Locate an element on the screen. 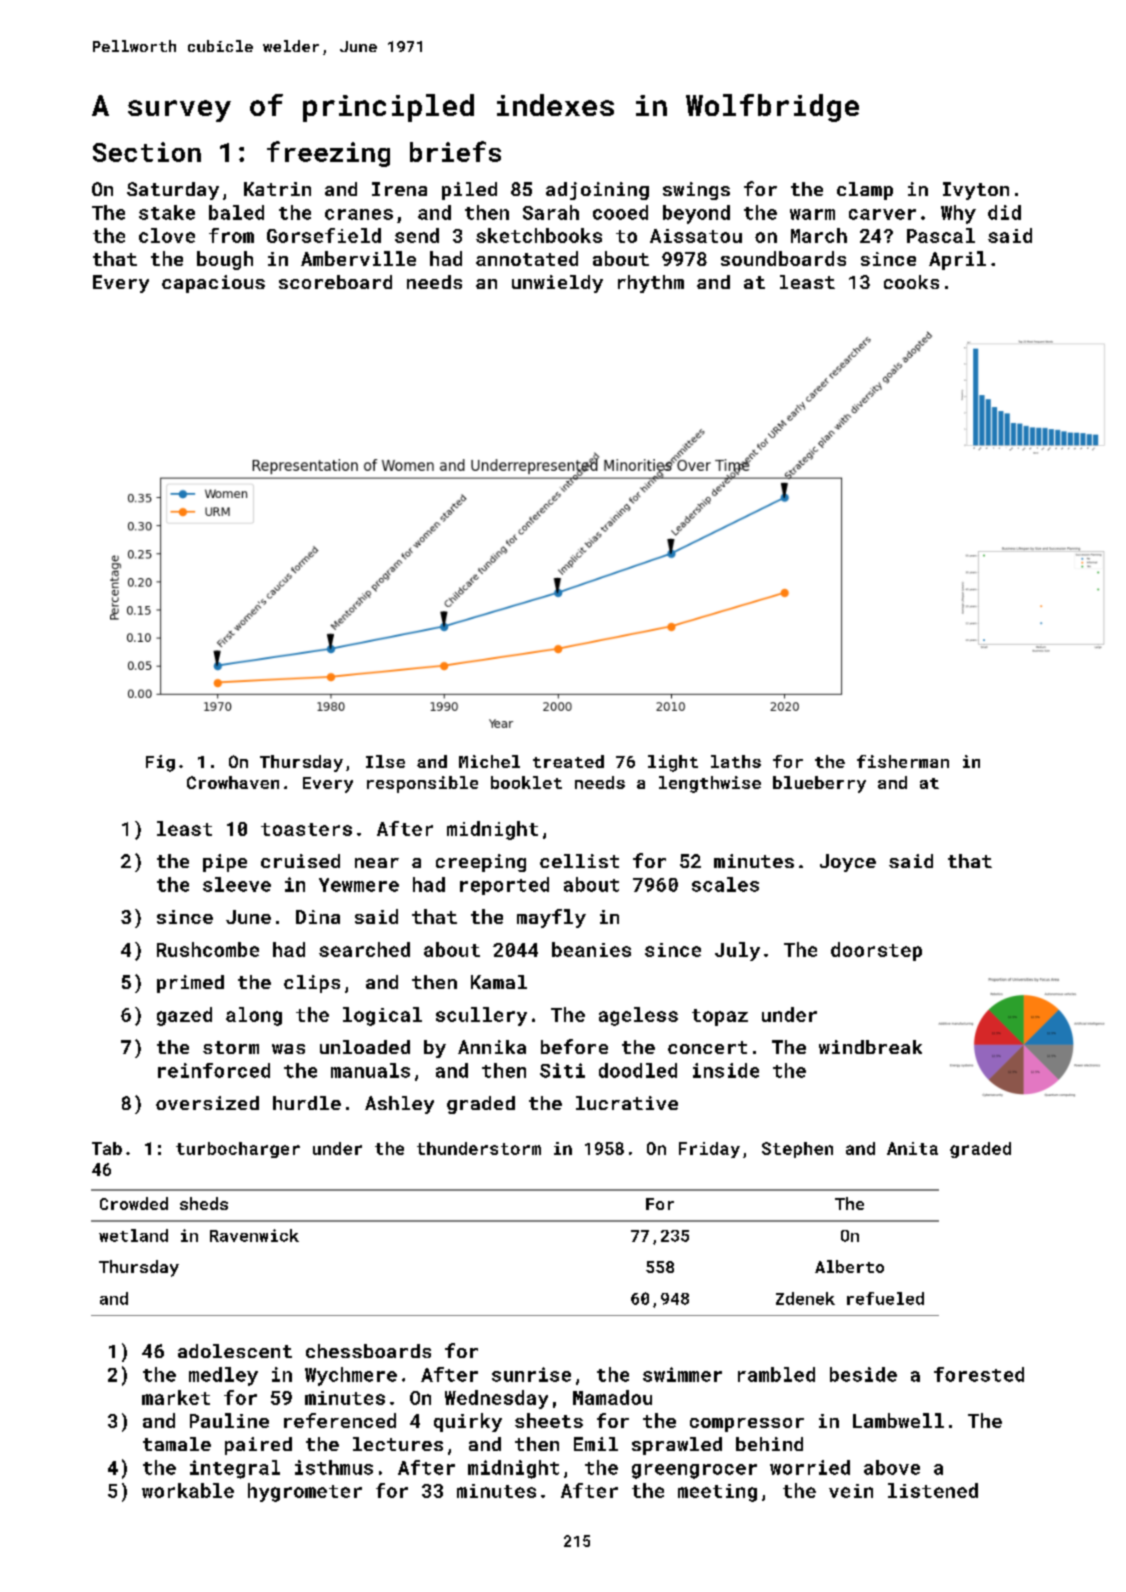  fisherman is located at coordinates (903, 761).
